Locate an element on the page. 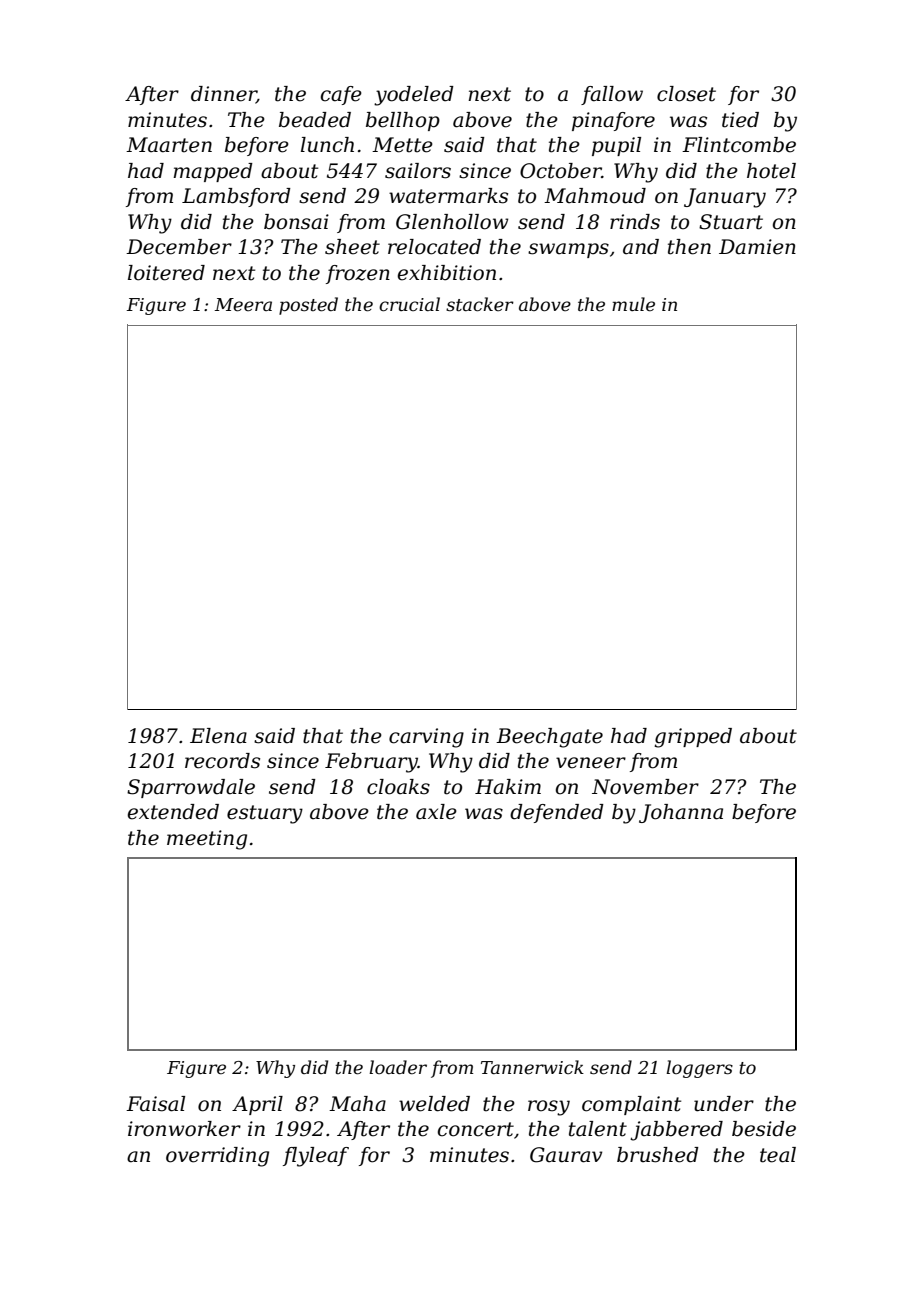  dinner is located at coordinates (224, 95).
